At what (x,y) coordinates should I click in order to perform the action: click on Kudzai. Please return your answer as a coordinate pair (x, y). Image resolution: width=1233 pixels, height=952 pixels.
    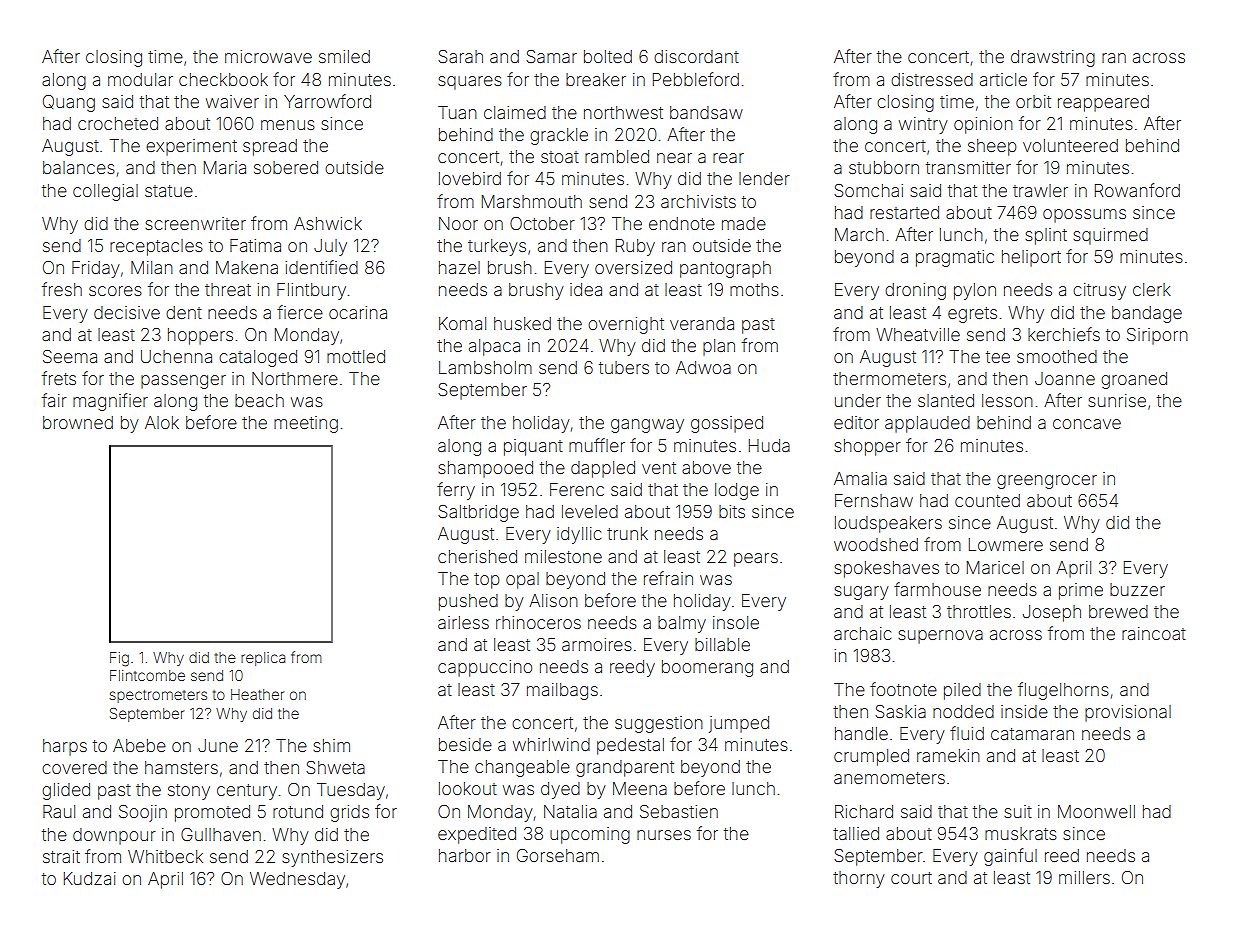
    Looking at the image, I should click on (90, 878).
